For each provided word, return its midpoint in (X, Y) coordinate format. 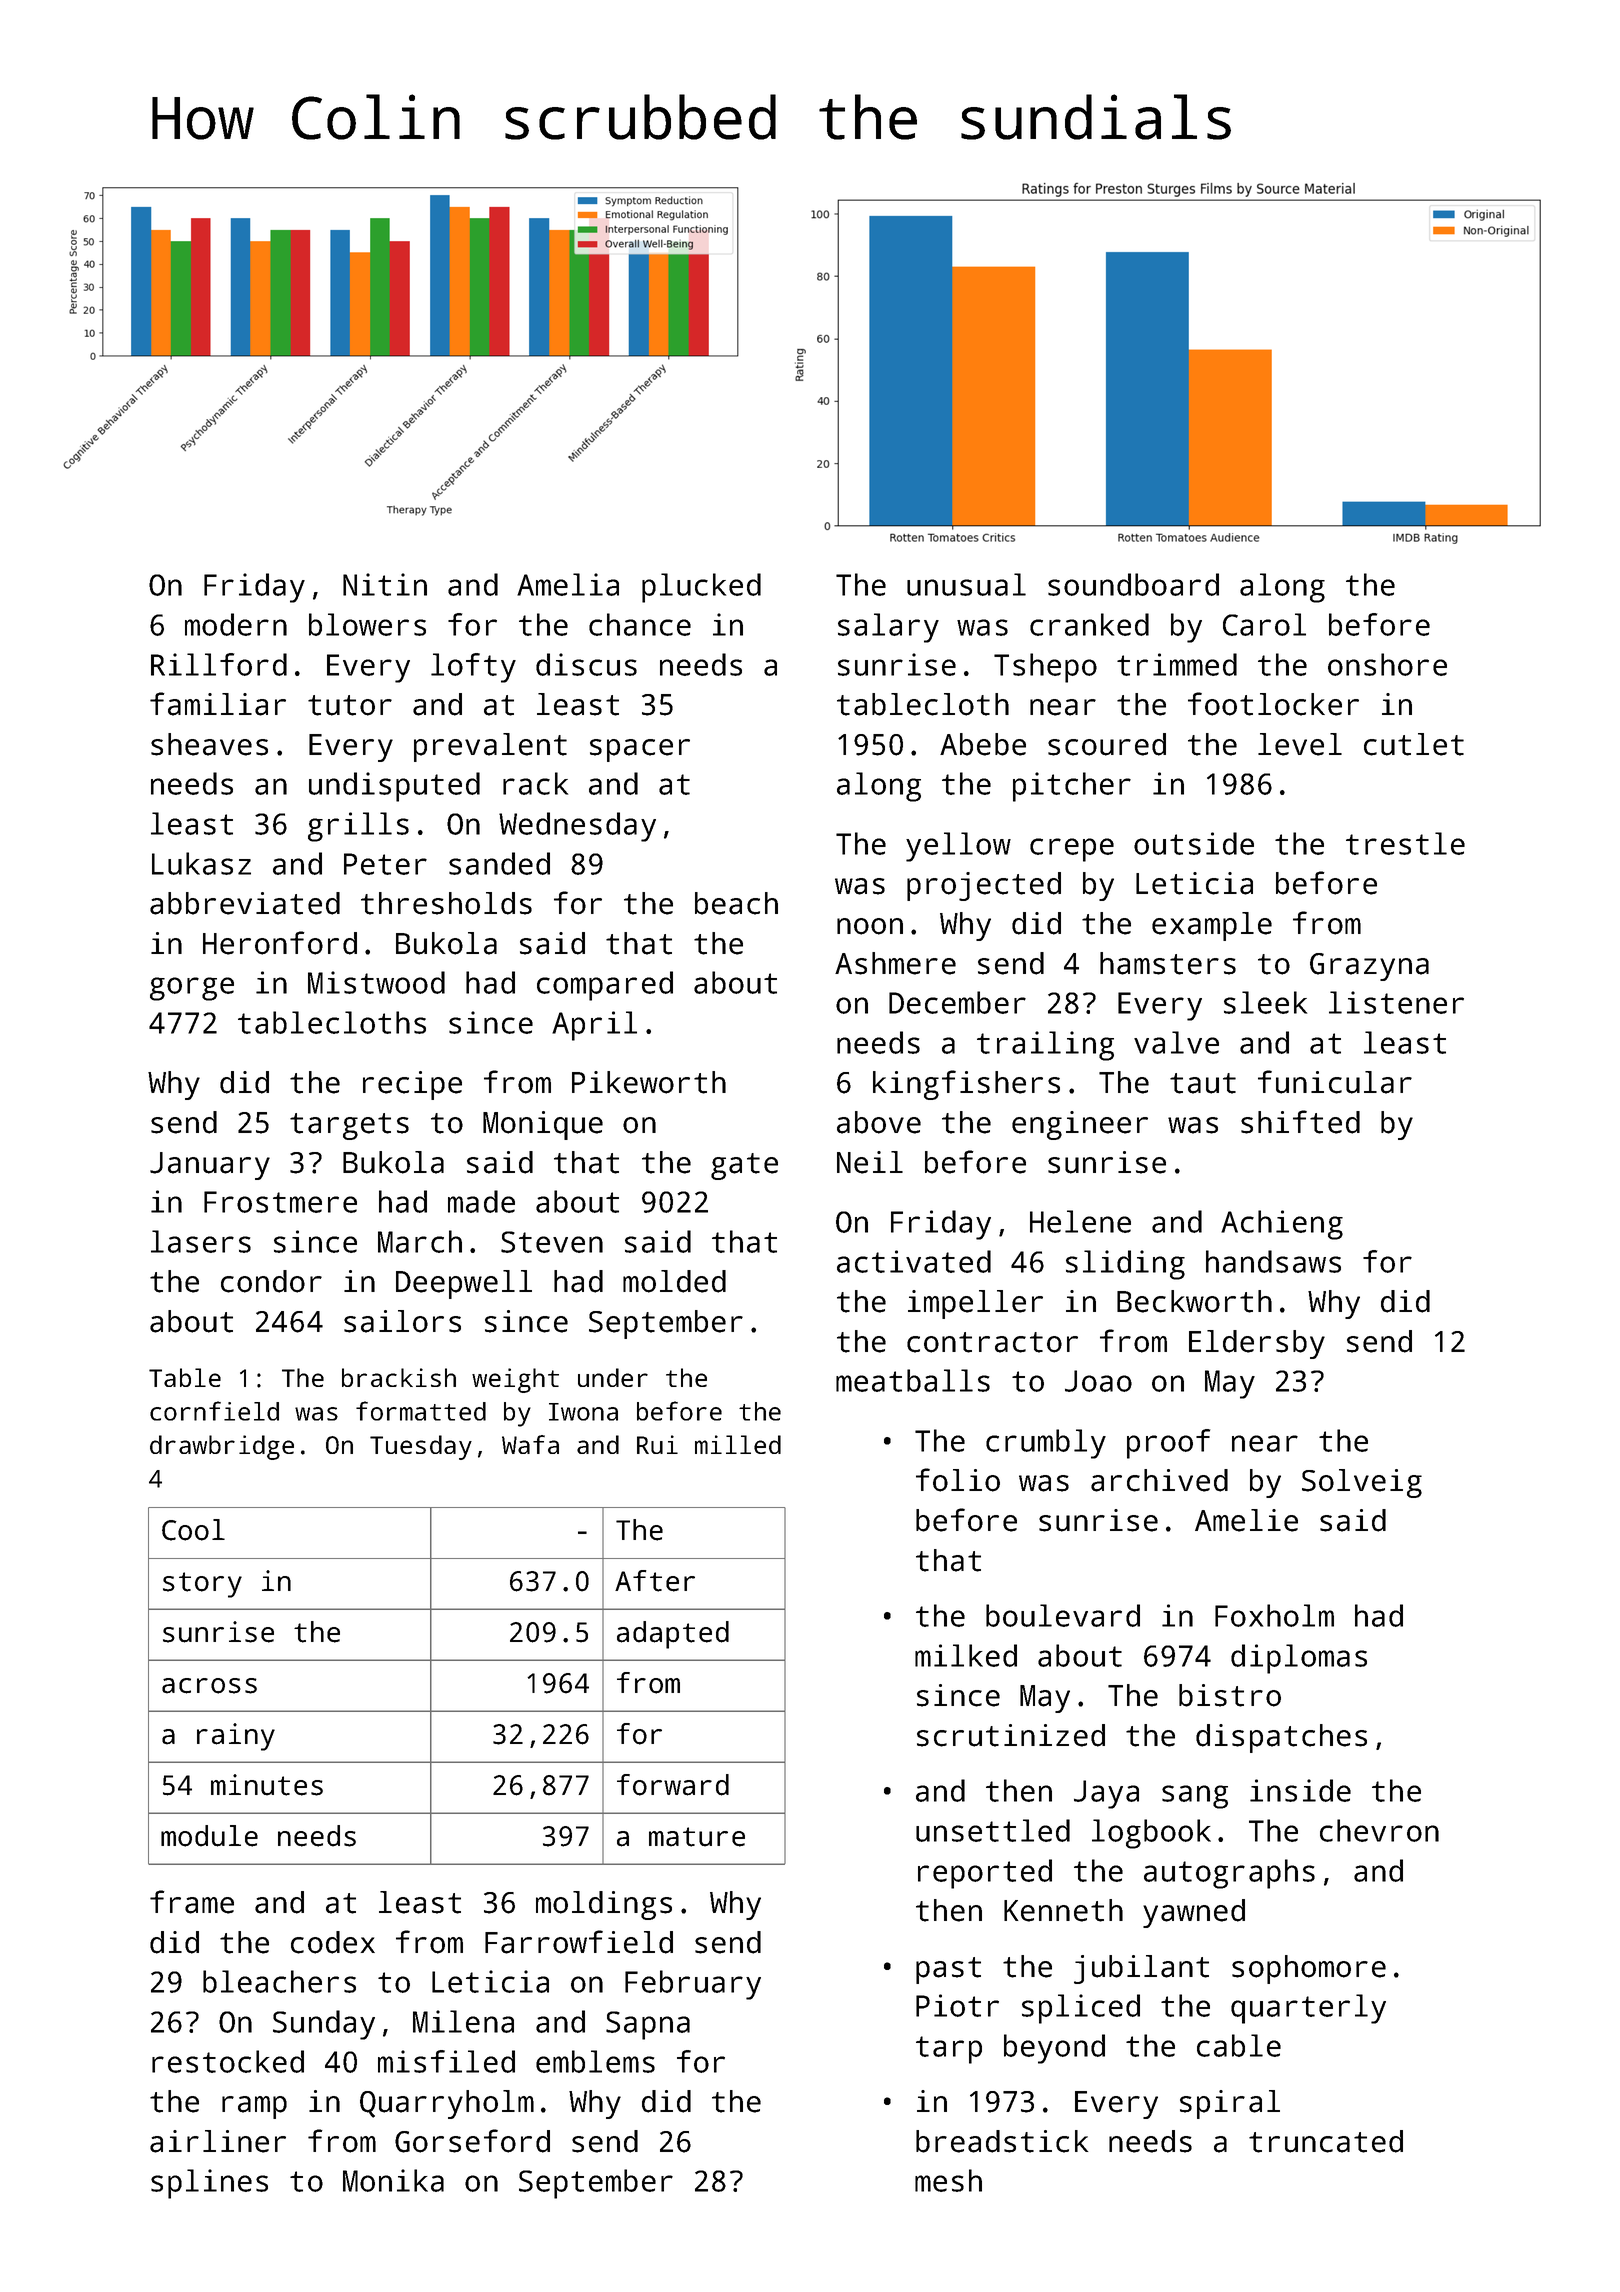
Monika (393, 2180)
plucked (701, 588)
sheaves (209, 744)
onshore (1387, 664)
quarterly (1308, 2009)
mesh (948, 2180)
